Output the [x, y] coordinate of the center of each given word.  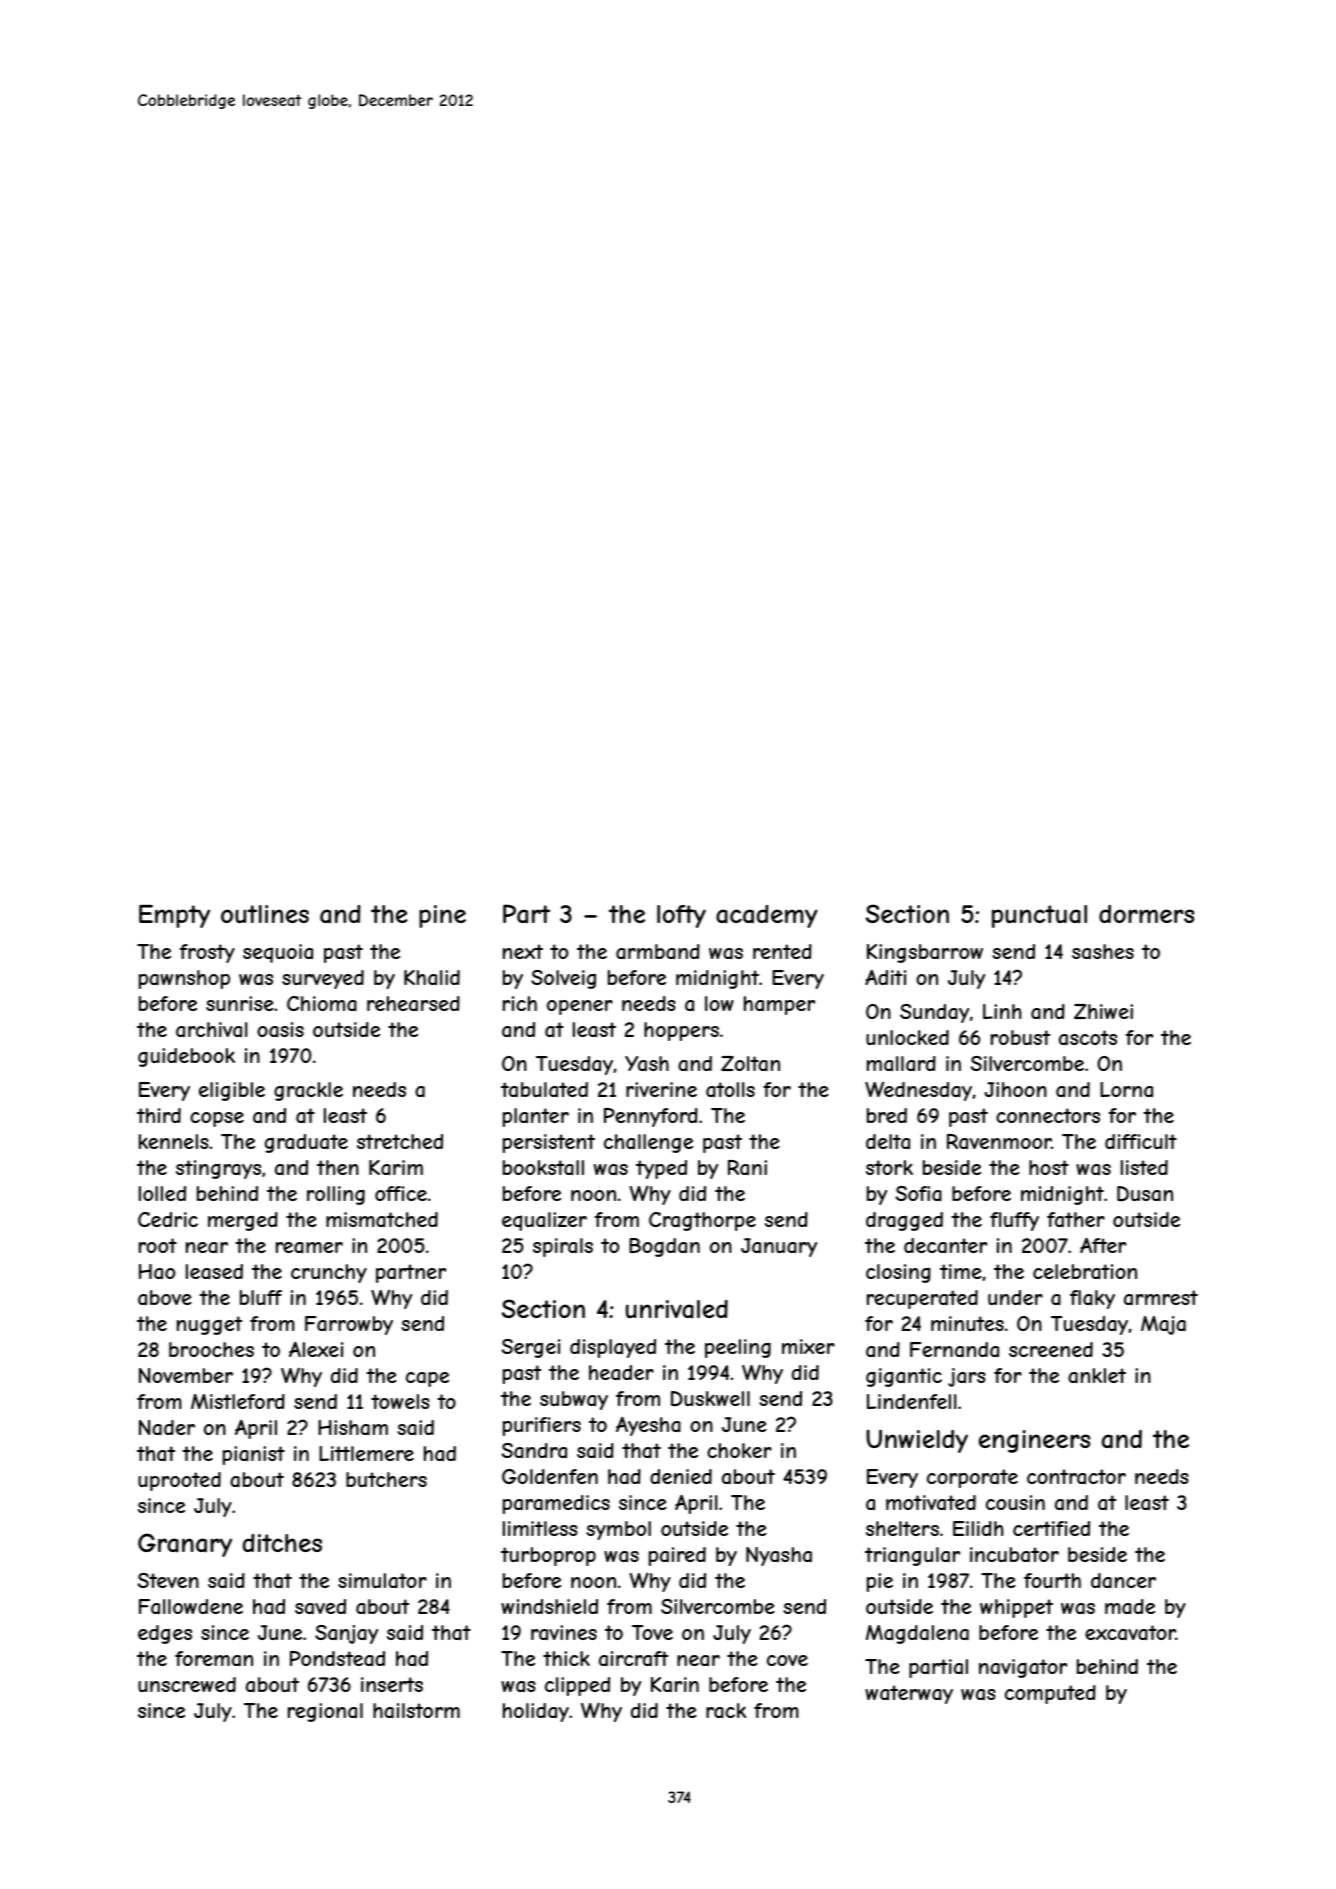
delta [888, 1141]
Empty [174, 916]
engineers [1034, 1441]
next [523, 951]
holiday [536, 1712]
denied [681, 1476]
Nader [167, 1428]
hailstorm [416, 1711]
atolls [730, 1090]
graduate [306, 1143]
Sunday [934, 1013]
